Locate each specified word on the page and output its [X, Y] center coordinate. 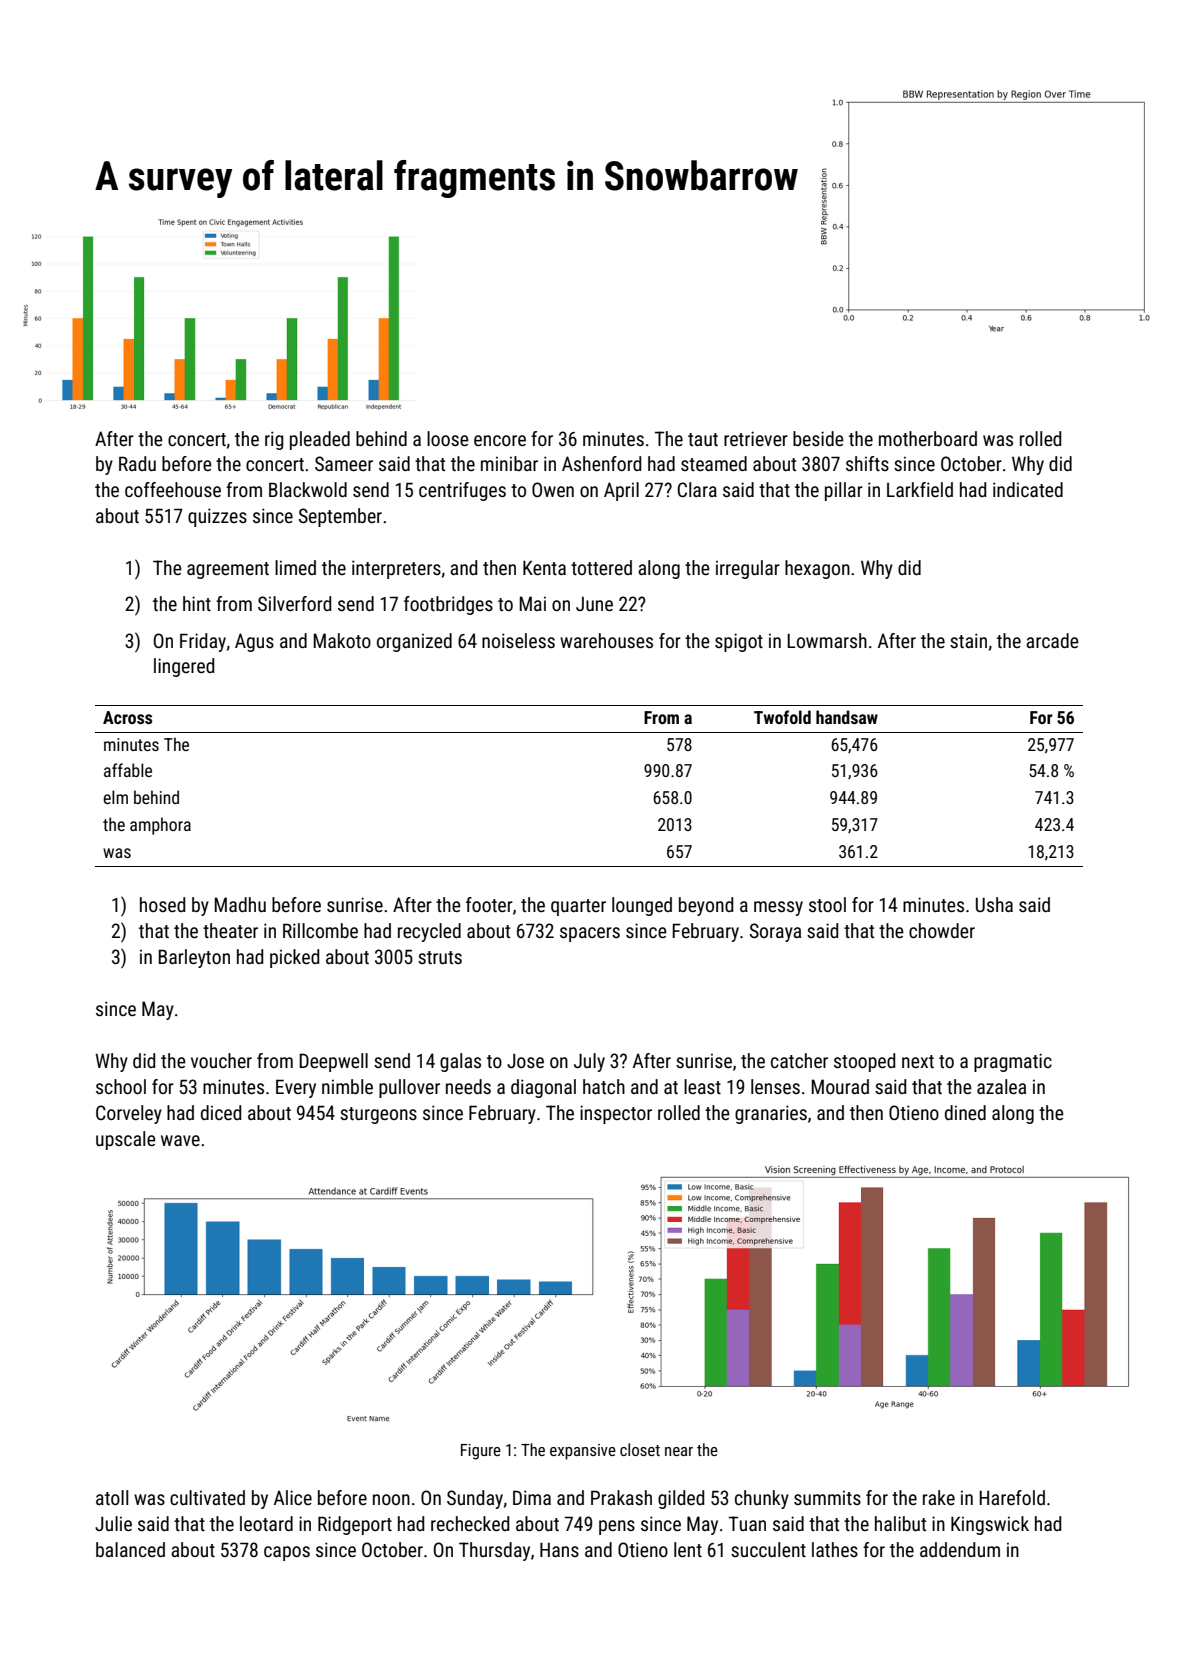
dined [965, 1112]
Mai [532, 603]
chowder [942, 930]
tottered [601, 567]
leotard [266, 1523]
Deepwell [333, 1062]
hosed [162, 904]
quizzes [217, 517]
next [918, 1061]
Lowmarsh [827, 640]
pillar [844, 491]
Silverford [294, 603]
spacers [590, 934]
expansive [583, 1452]
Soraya [775, 932]
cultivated [207, 1497]
